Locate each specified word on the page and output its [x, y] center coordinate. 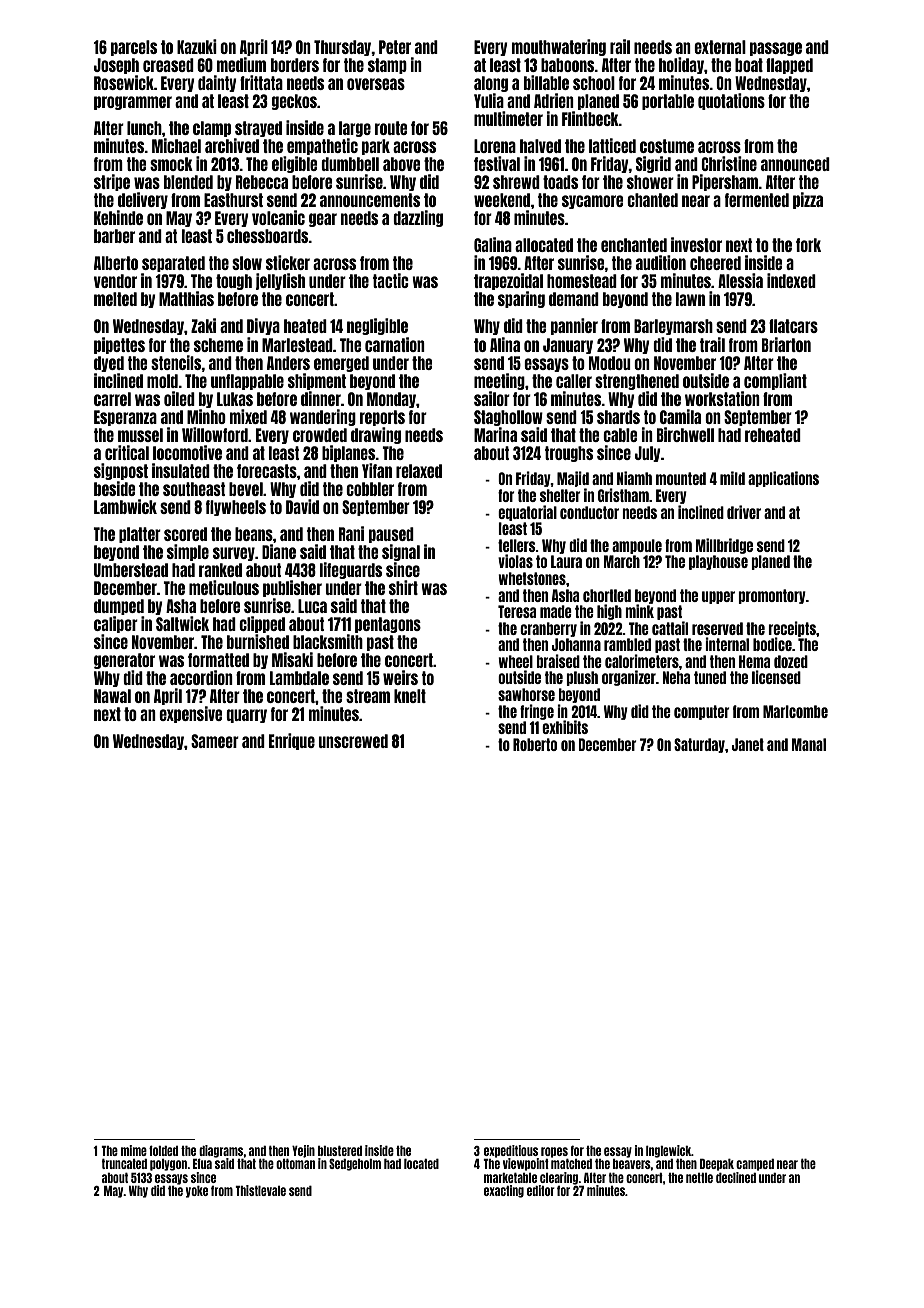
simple [188, 552]
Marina [495, 434]
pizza [808, 200]
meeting [499, 381]
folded [163, 1150]
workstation [722, 398]
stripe [112, 182]
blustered [340, 1151]
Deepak [717, 1165]
